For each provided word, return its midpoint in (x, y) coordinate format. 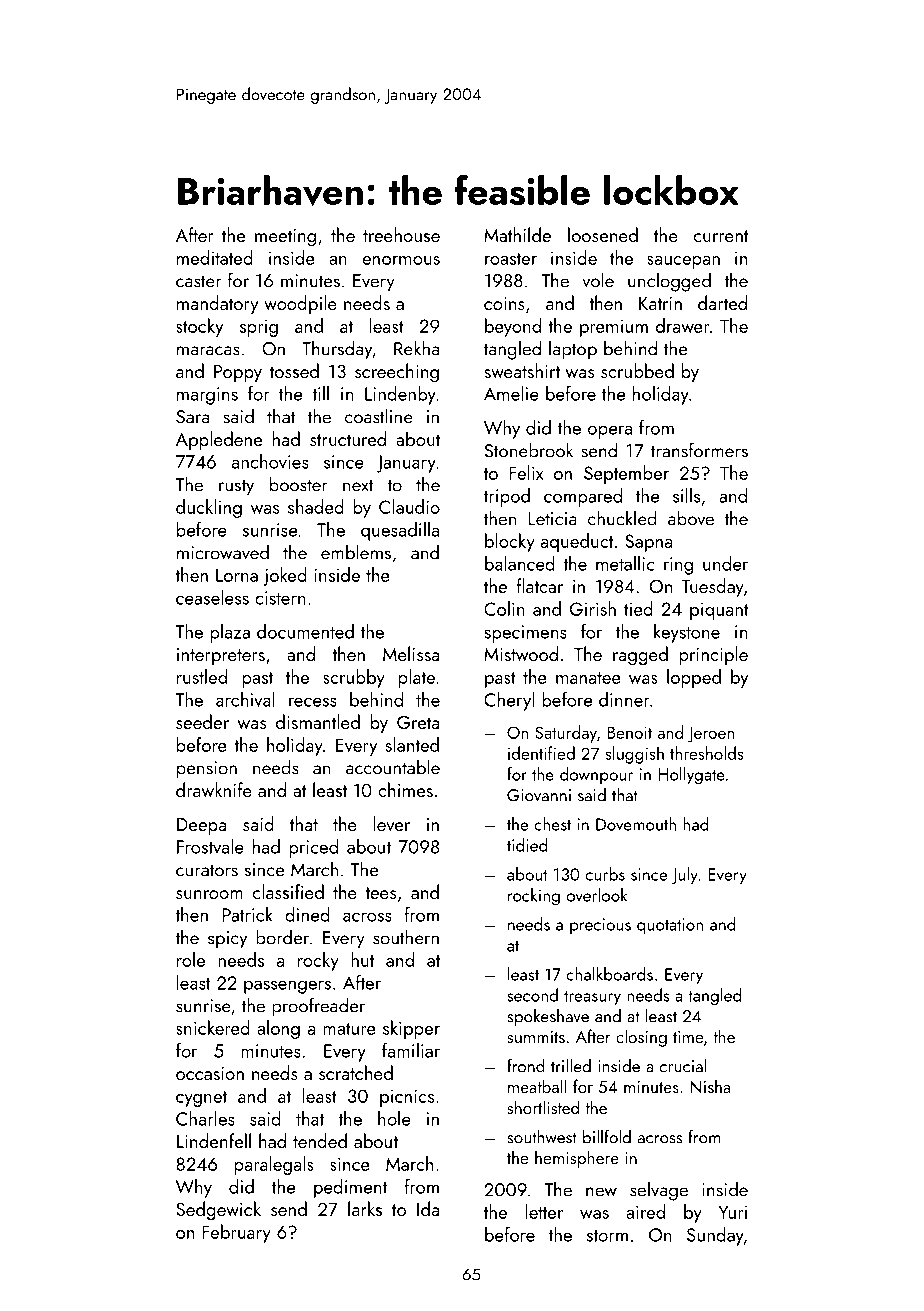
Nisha (710, 1086)
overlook (597, 895)
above (691, 518)
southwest (542, 1137)
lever (392, 823)
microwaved (223, 552)
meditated (215, 257)
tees (380, 893)
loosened (603, 234)
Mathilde (517, 234)
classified (288, 891)
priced (313, 848)
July (684, 875)
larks (365, 1208)
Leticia (552, 519)
